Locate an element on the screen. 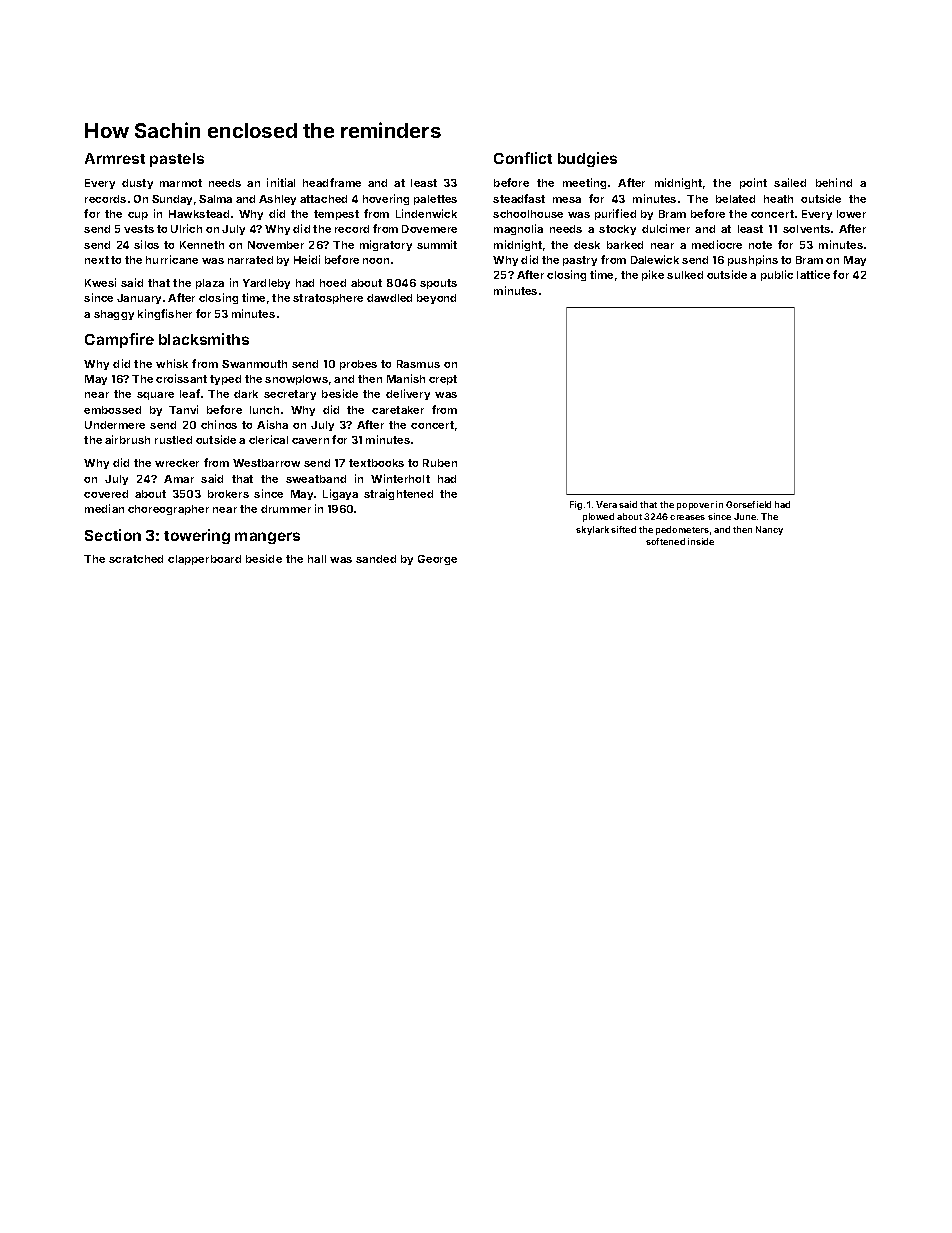 The image size is (952, 1233). softened is located at coordinates (665, 541).
